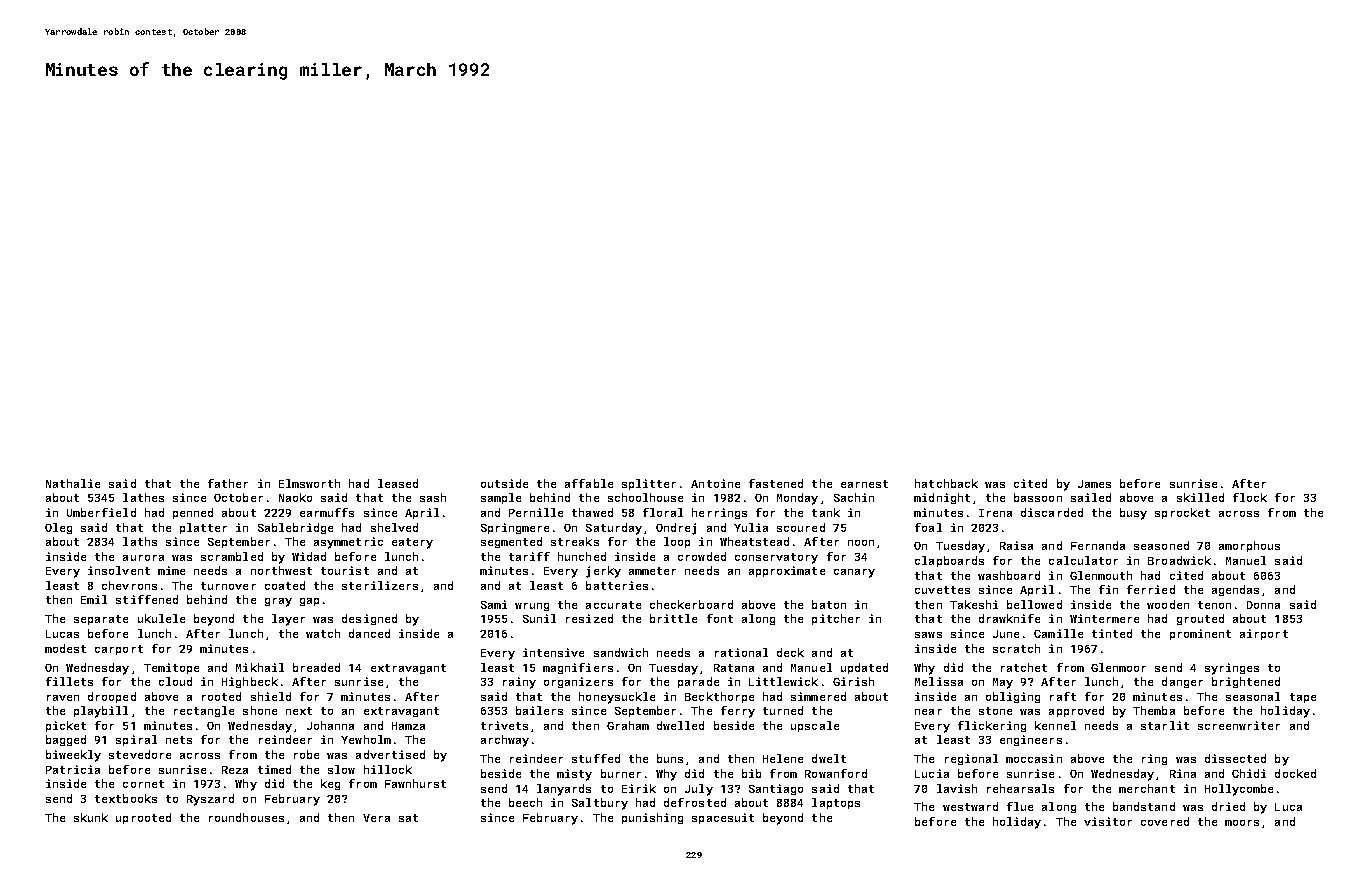 The image size is (1372, 887). What do you see at coordinates (1034, 758) in the document?
I see `moccasin` at bounding box center [1034, 758].
